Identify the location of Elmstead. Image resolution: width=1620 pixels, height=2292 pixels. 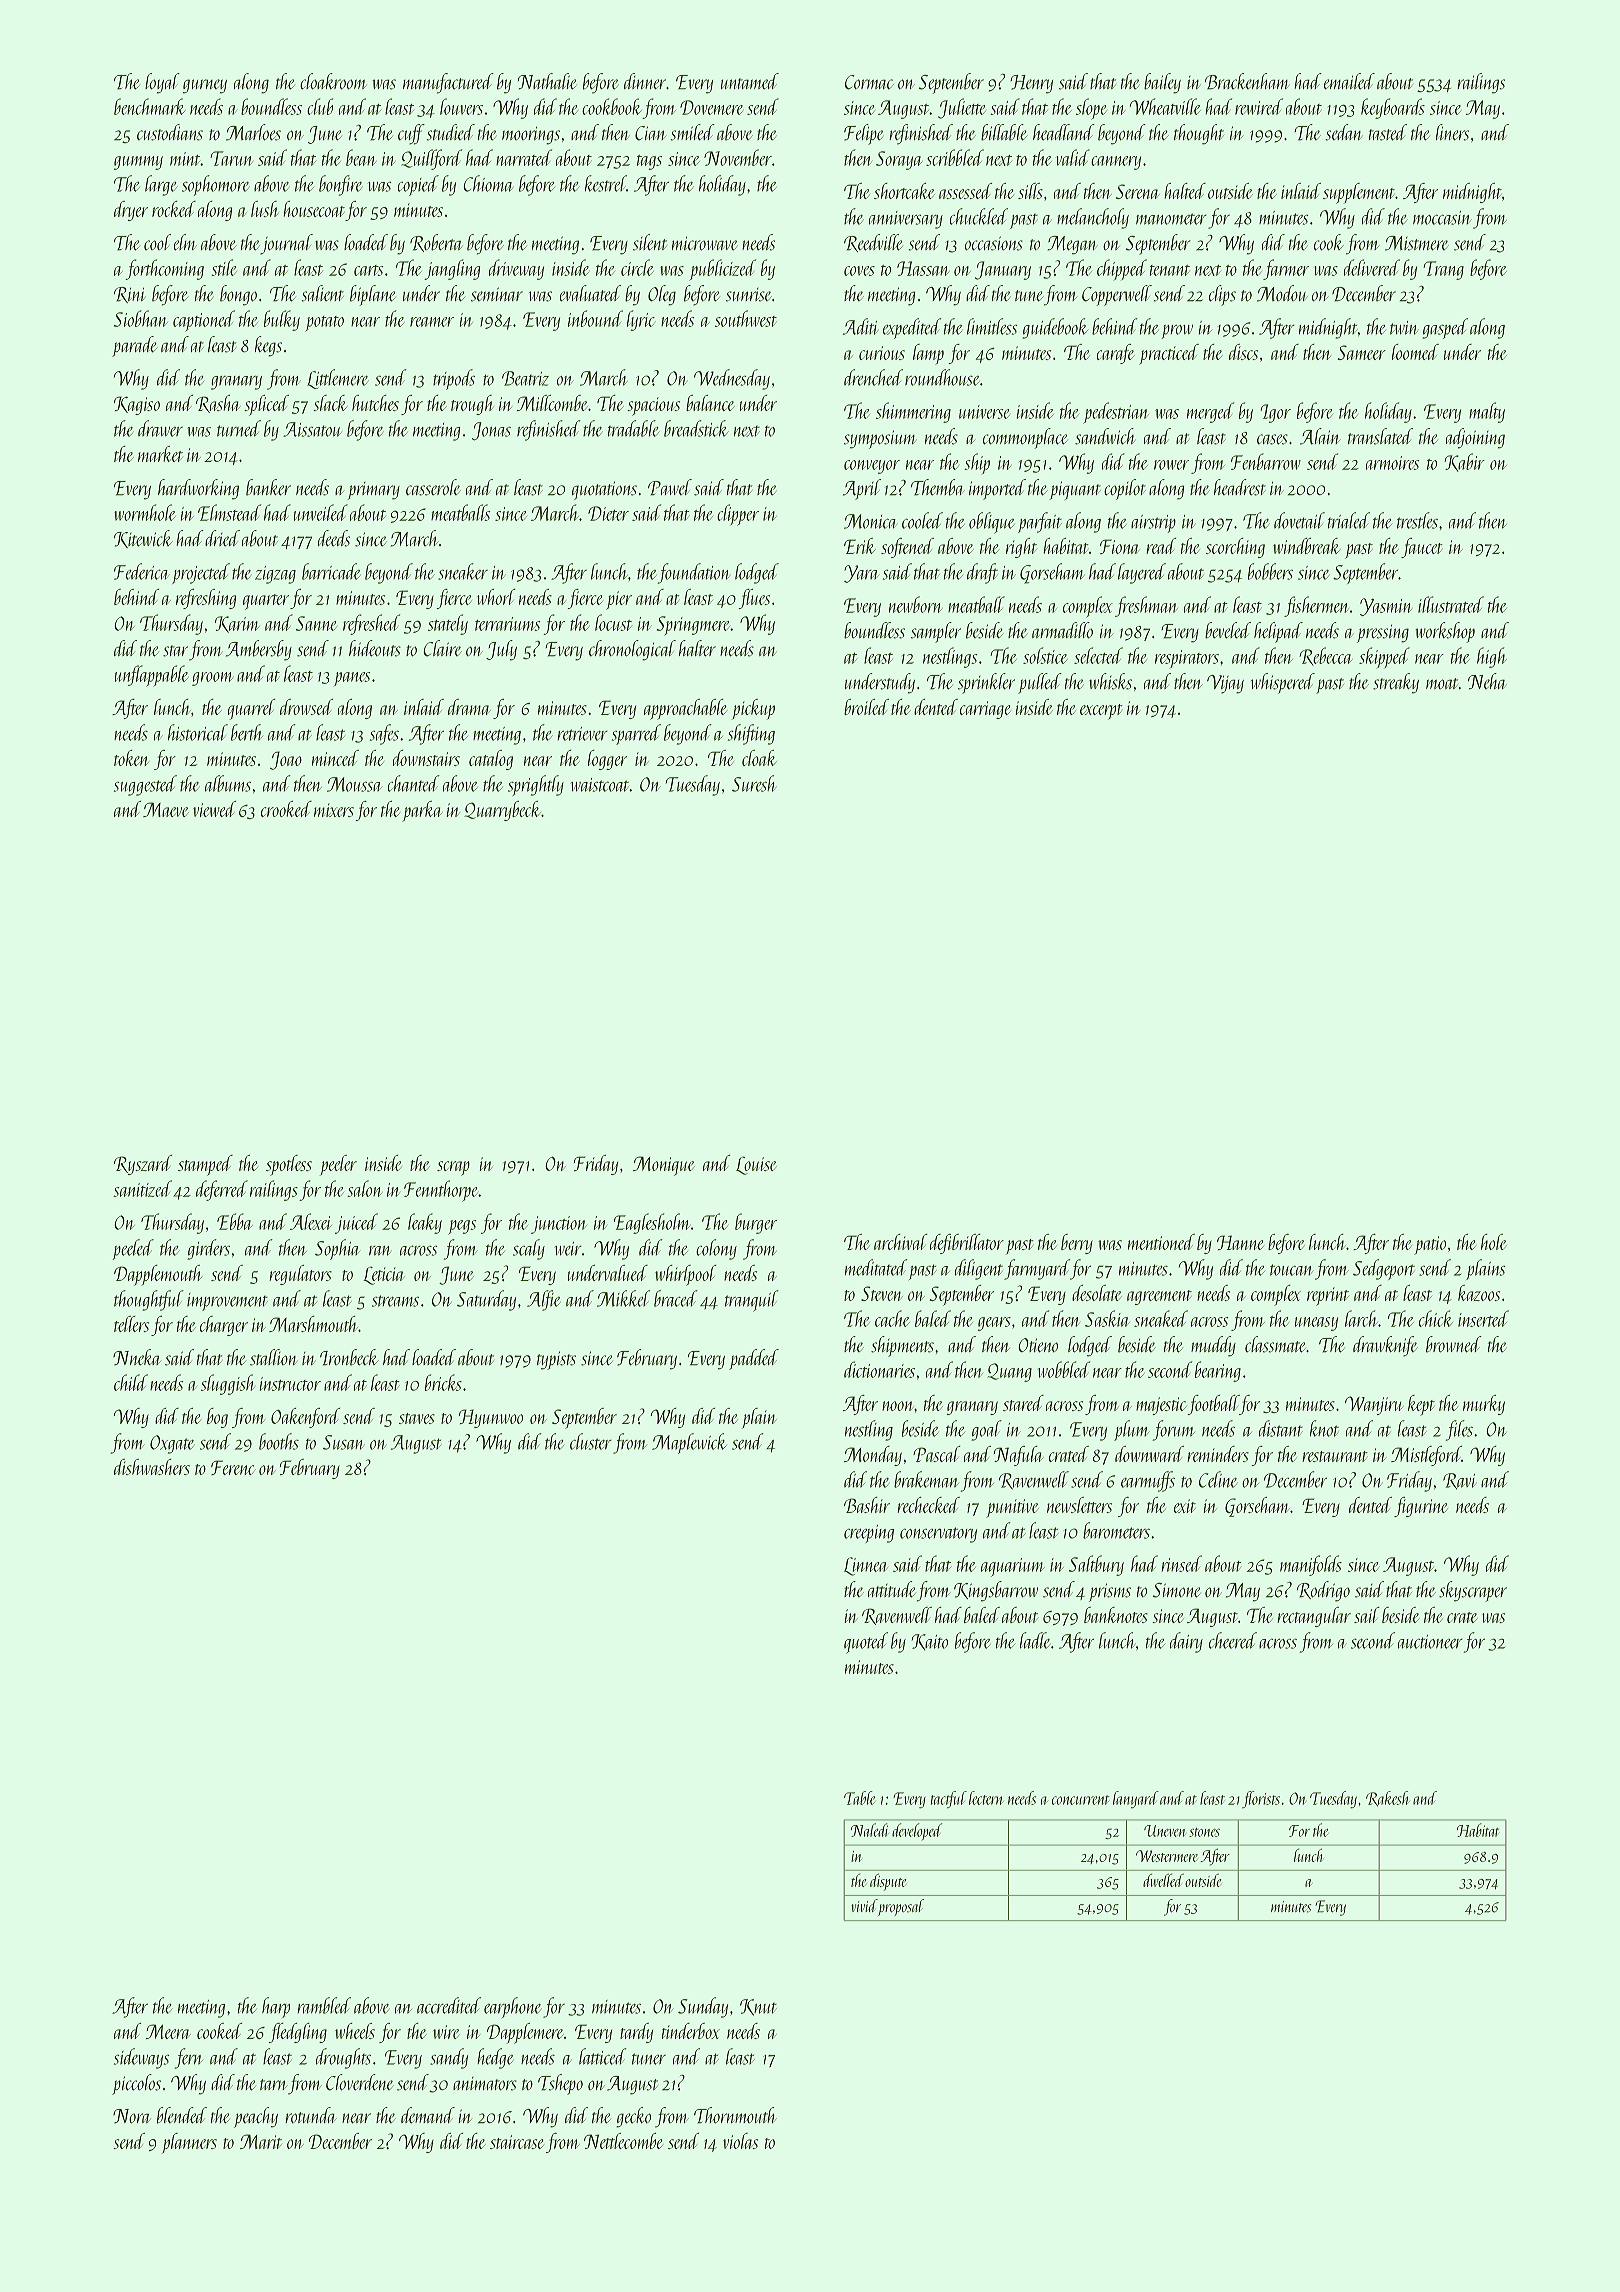
(229, 512).
